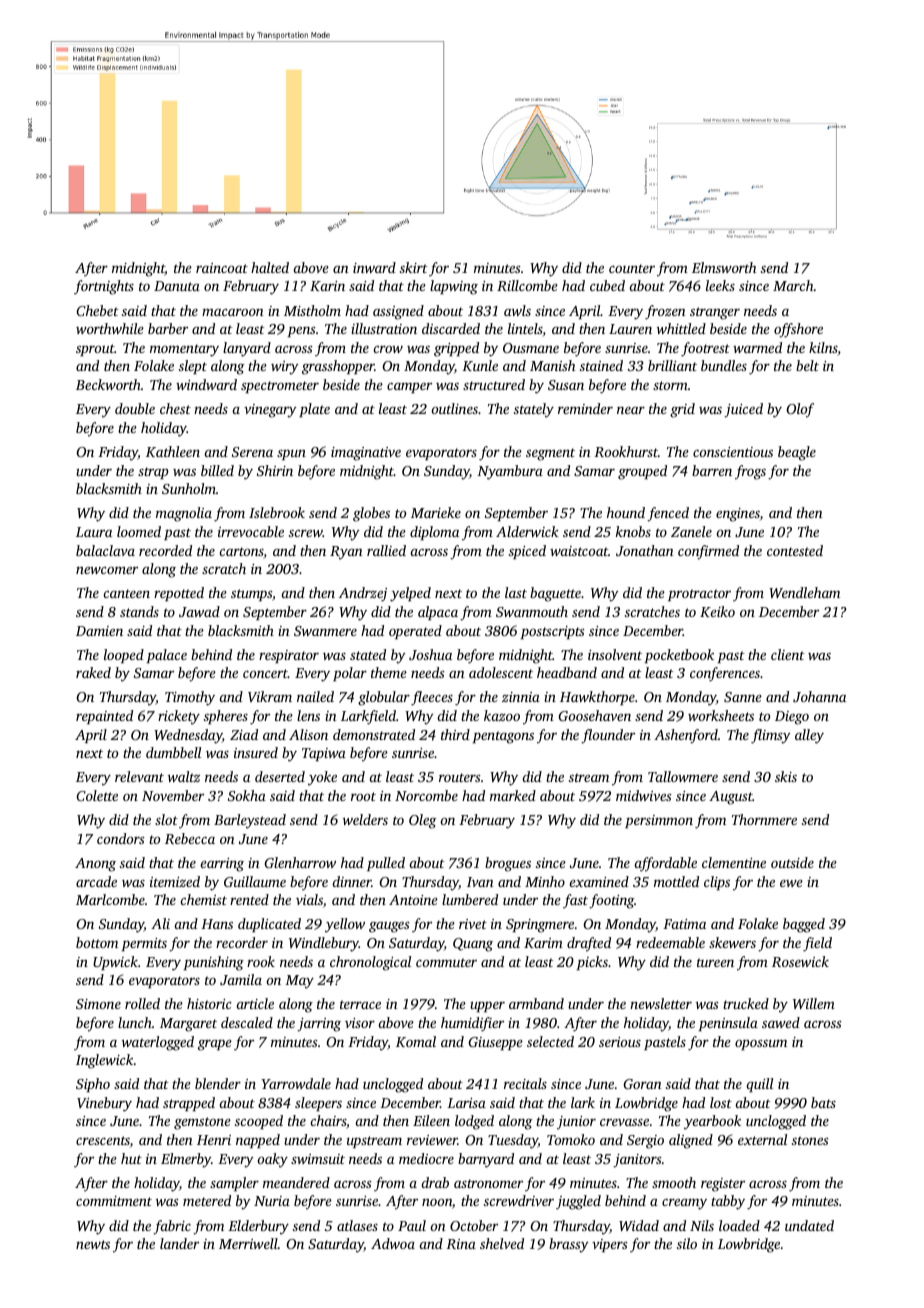 This screenshot has width=924, height=1308. What do you see at coordinates (764, 819) in the screenshot?
I see `Thornmere` at bounding box center [764, 819].
